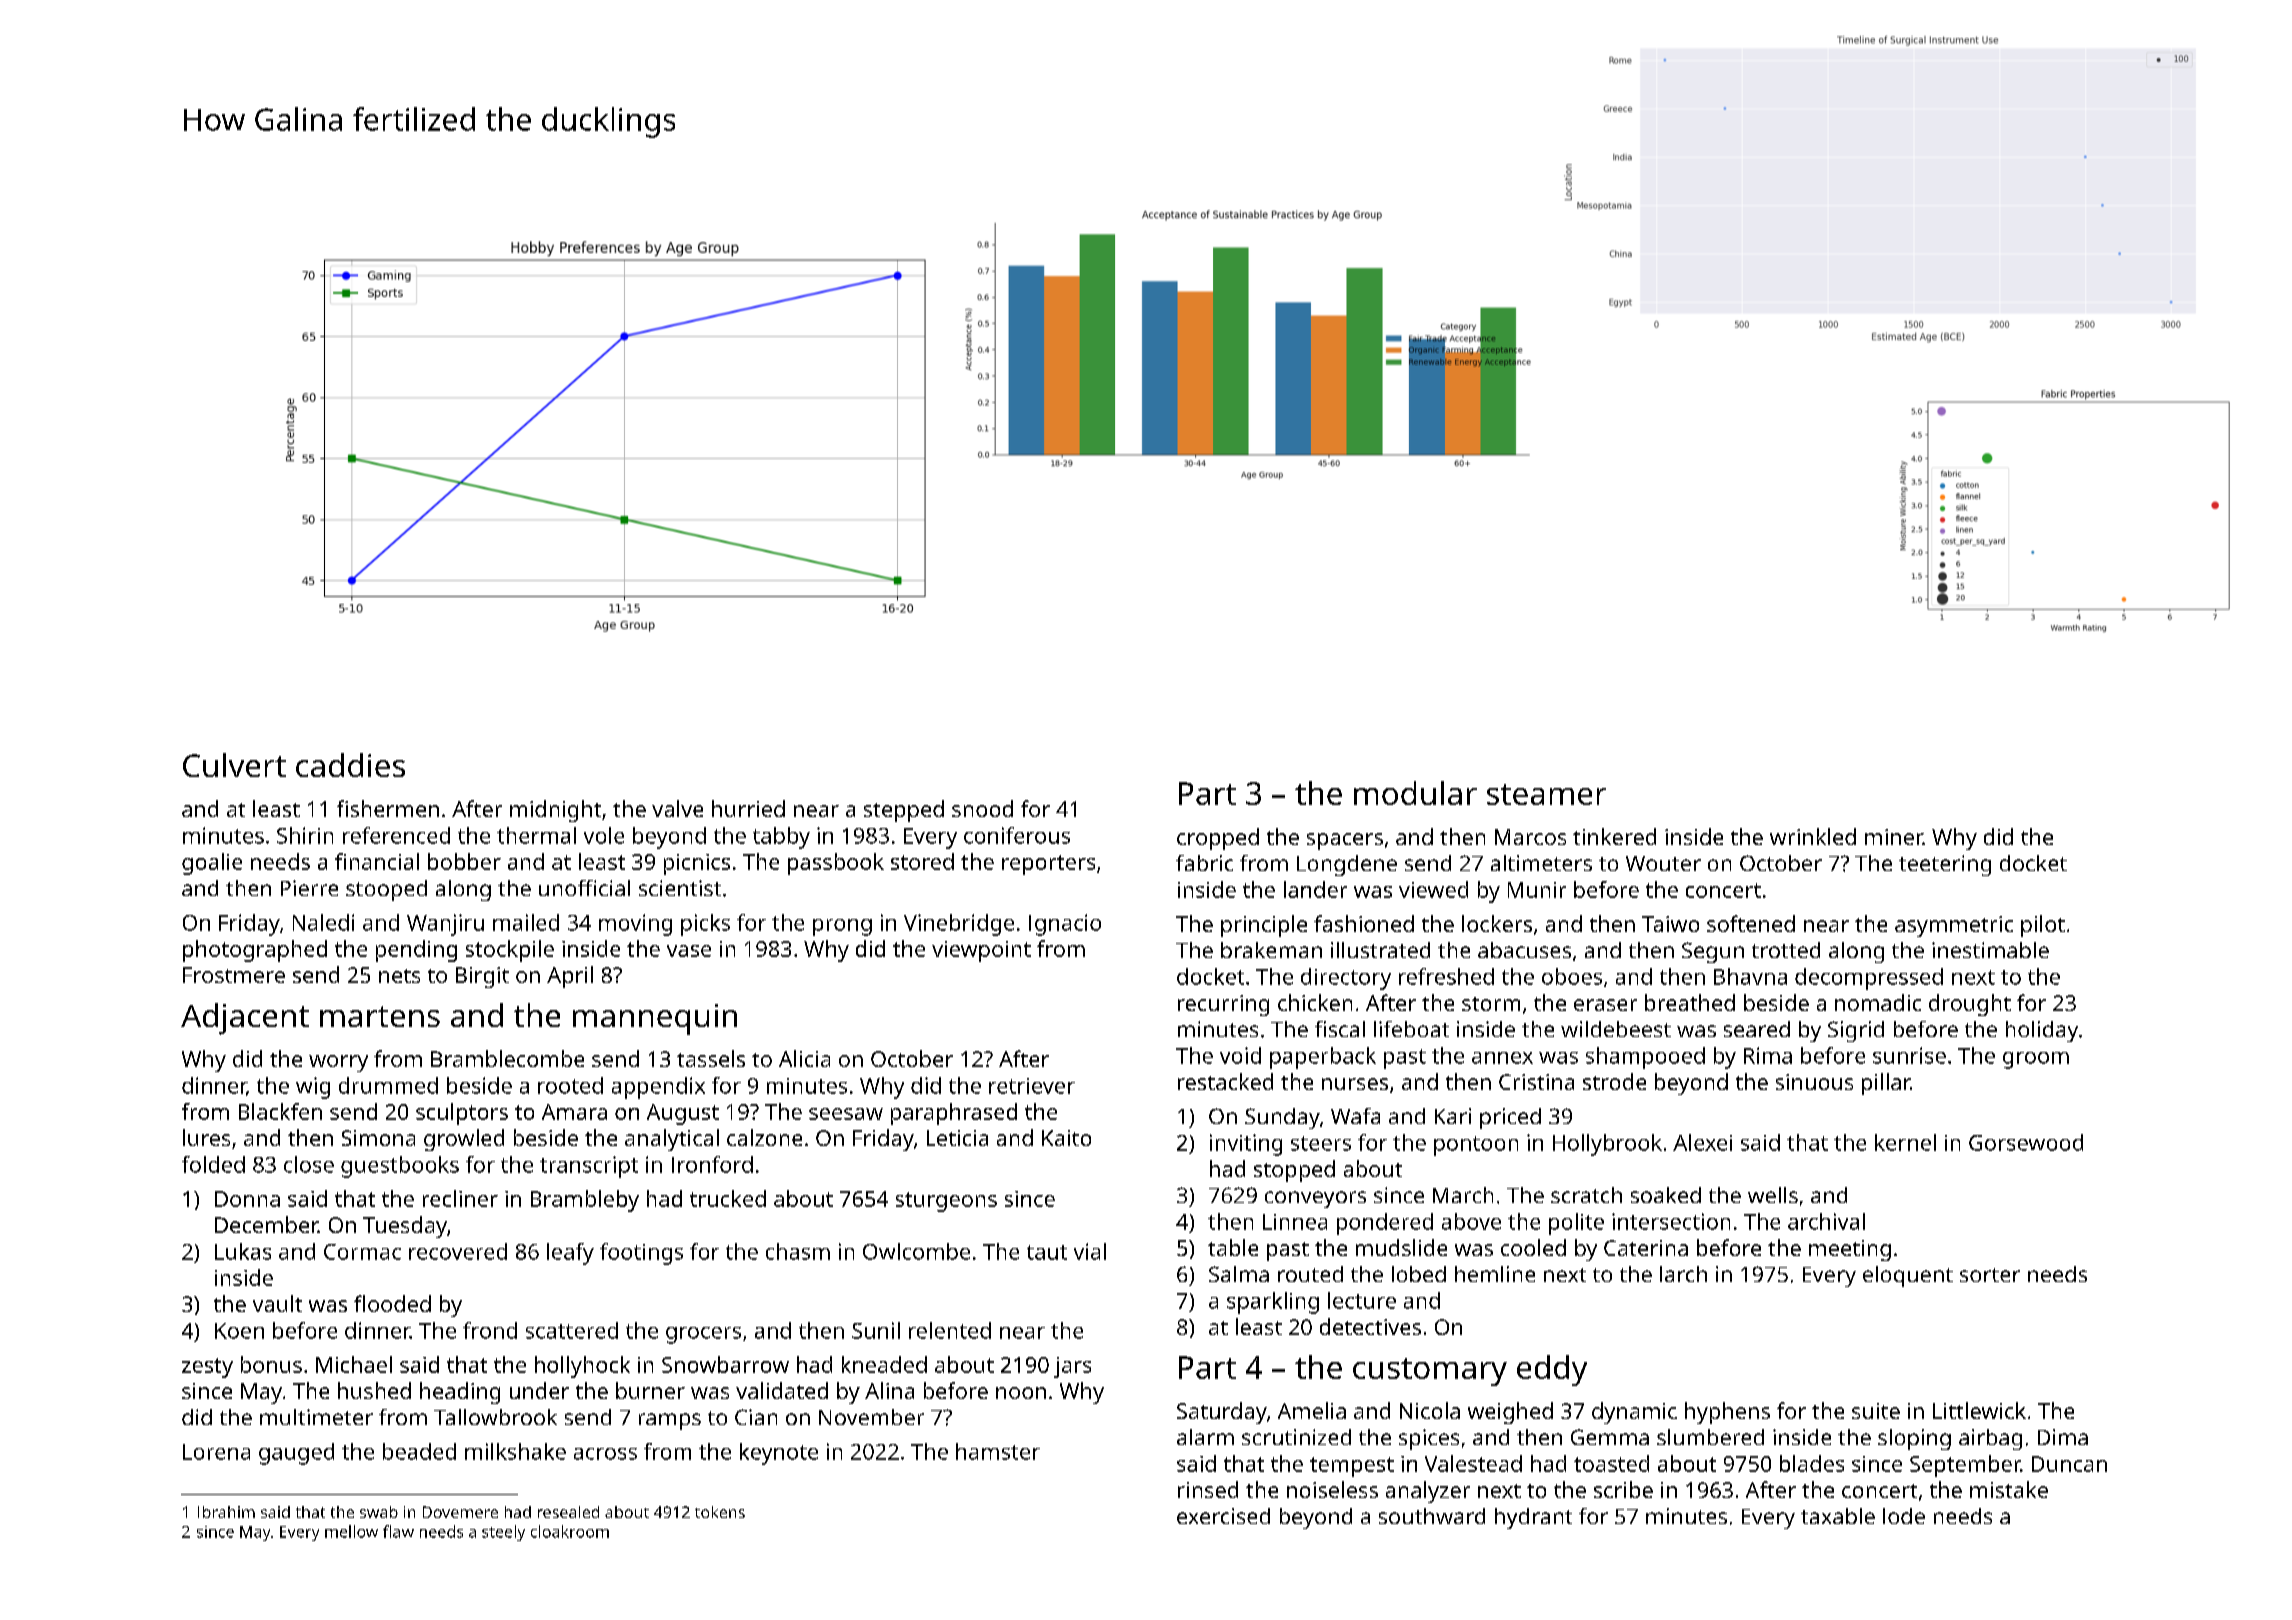 The image size is (2292, 1620). What do you see at coordinates (239, 1331) in the screenshot?
I see `Koen` at bounding box center [239, 1331].
